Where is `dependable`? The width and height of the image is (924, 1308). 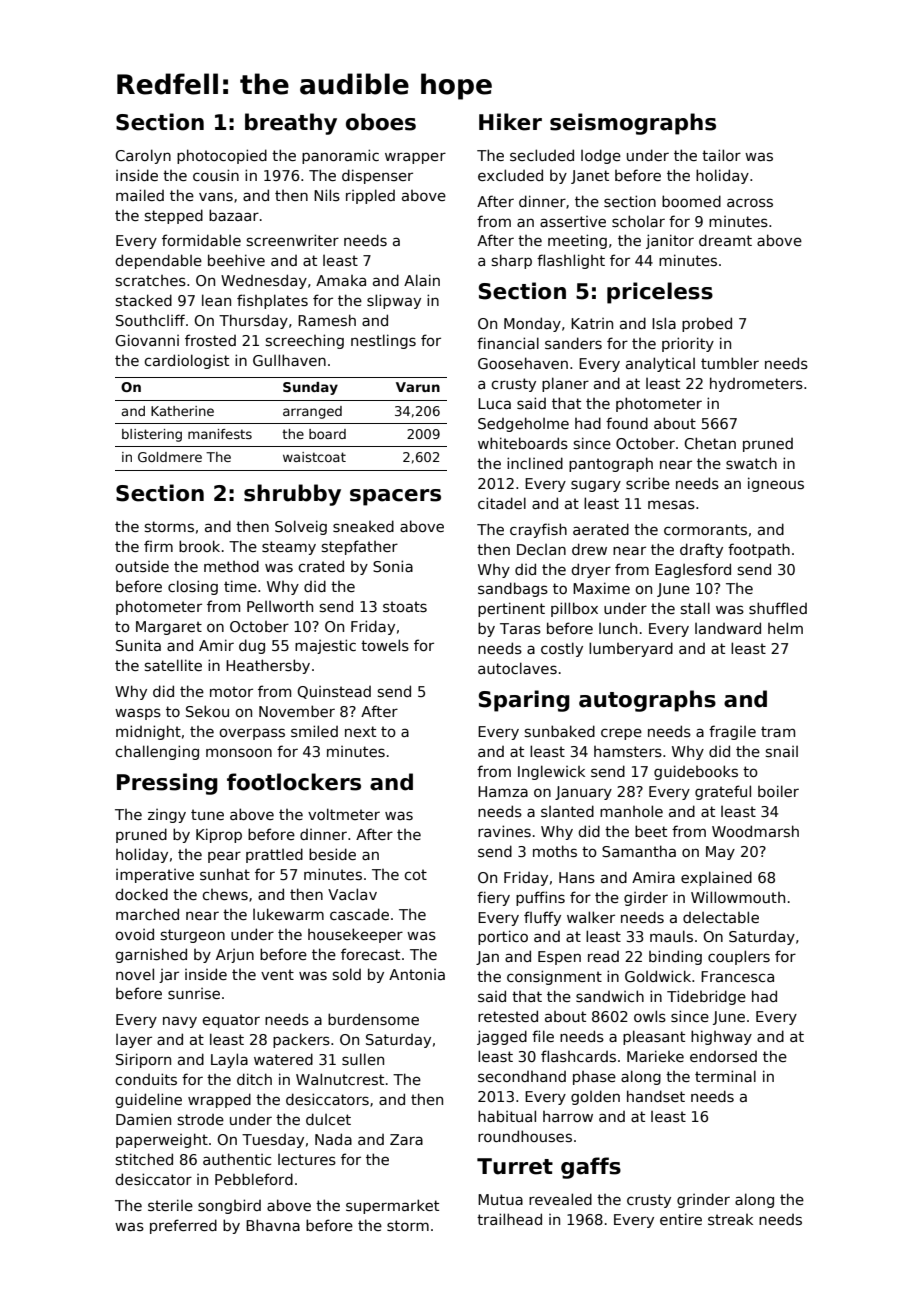 dependable is located at coordinates (158, 261).
